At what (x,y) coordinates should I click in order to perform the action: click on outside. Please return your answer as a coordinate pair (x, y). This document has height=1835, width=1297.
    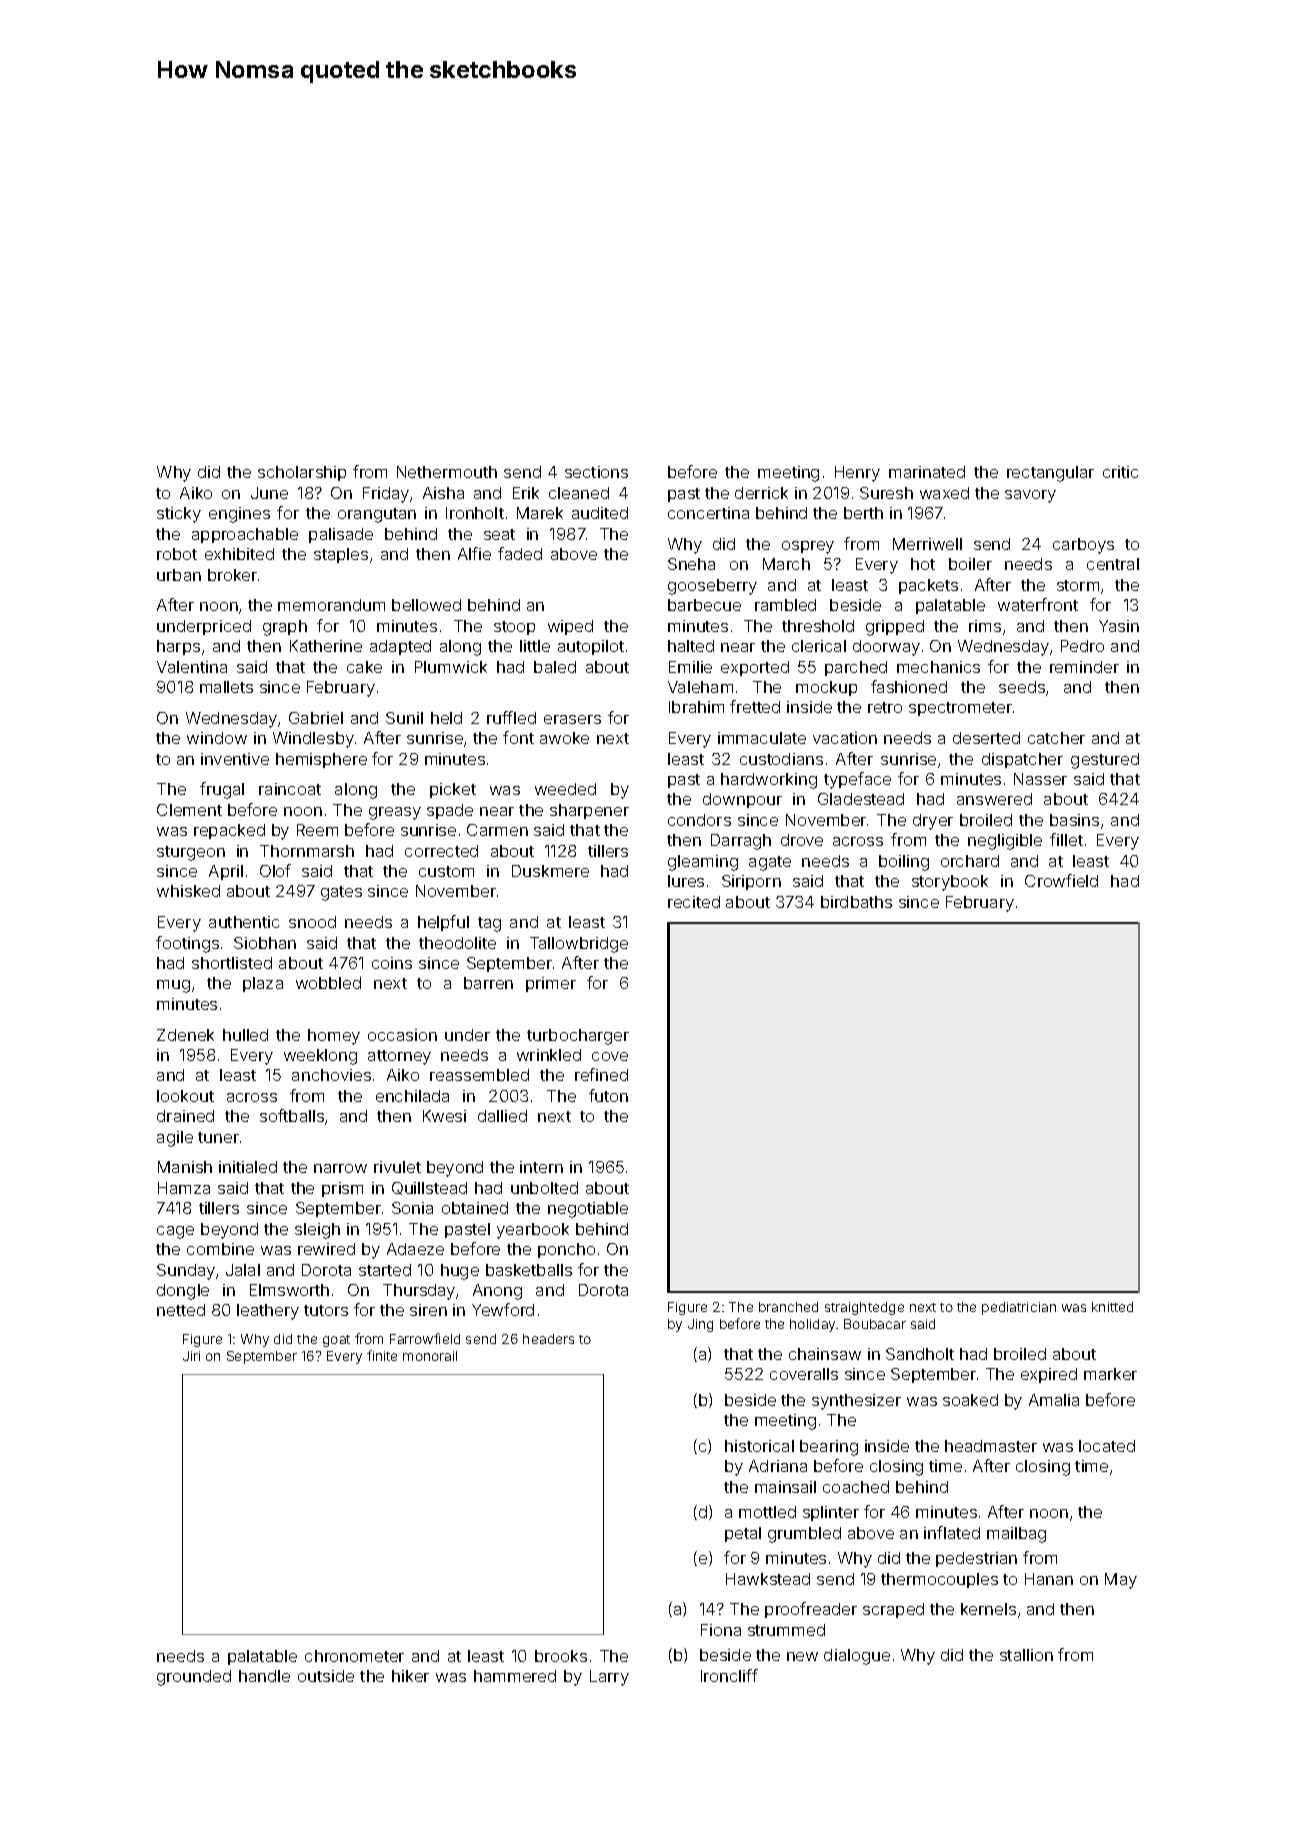
    Looking at the image, I should click on (326, 1676).
